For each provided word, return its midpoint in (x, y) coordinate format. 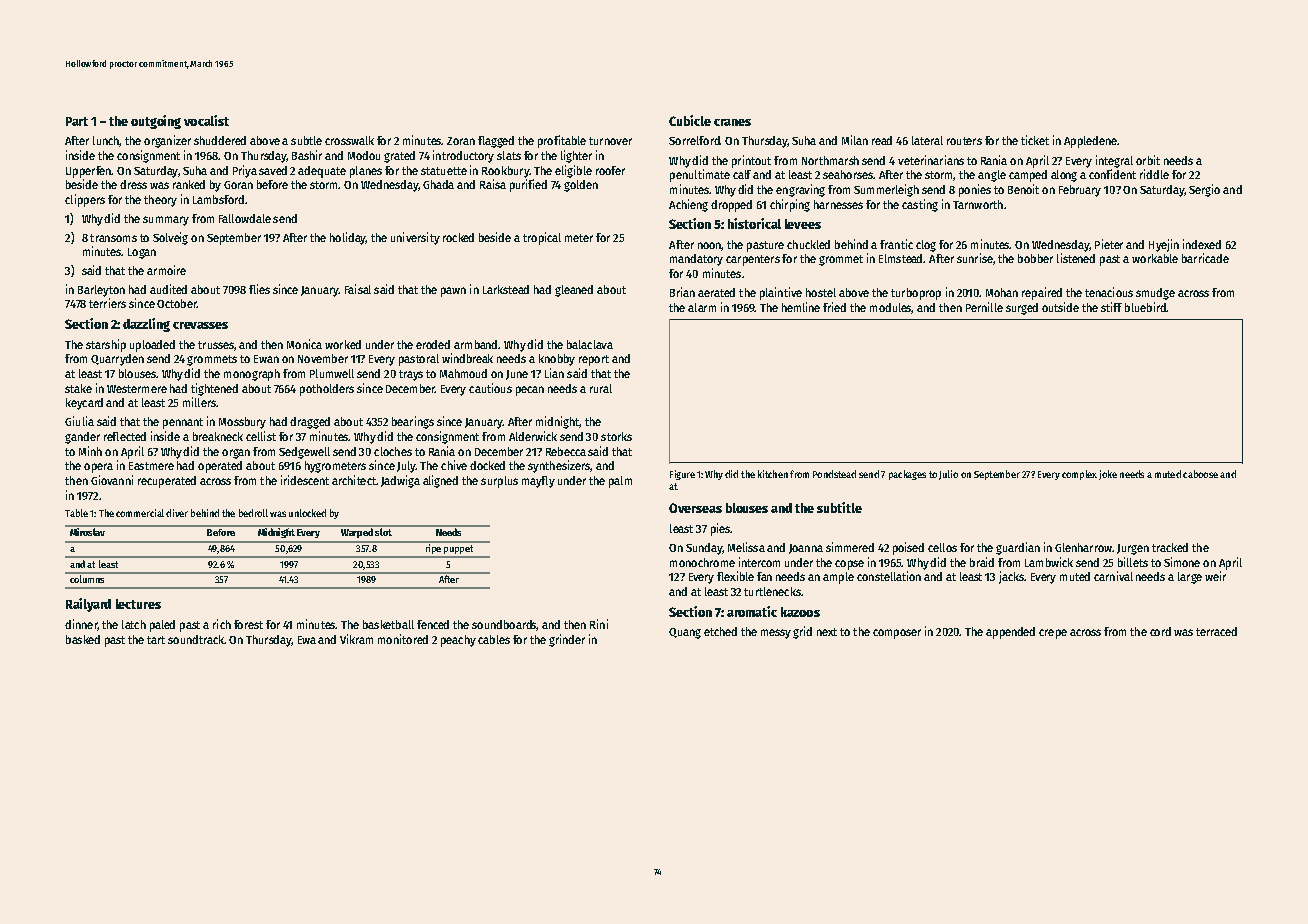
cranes (732, 122)
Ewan (266, 359)
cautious (490, 388)
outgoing (156, 122)
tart (156, 640)
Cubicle (690, 120)
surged (1022, 309)
